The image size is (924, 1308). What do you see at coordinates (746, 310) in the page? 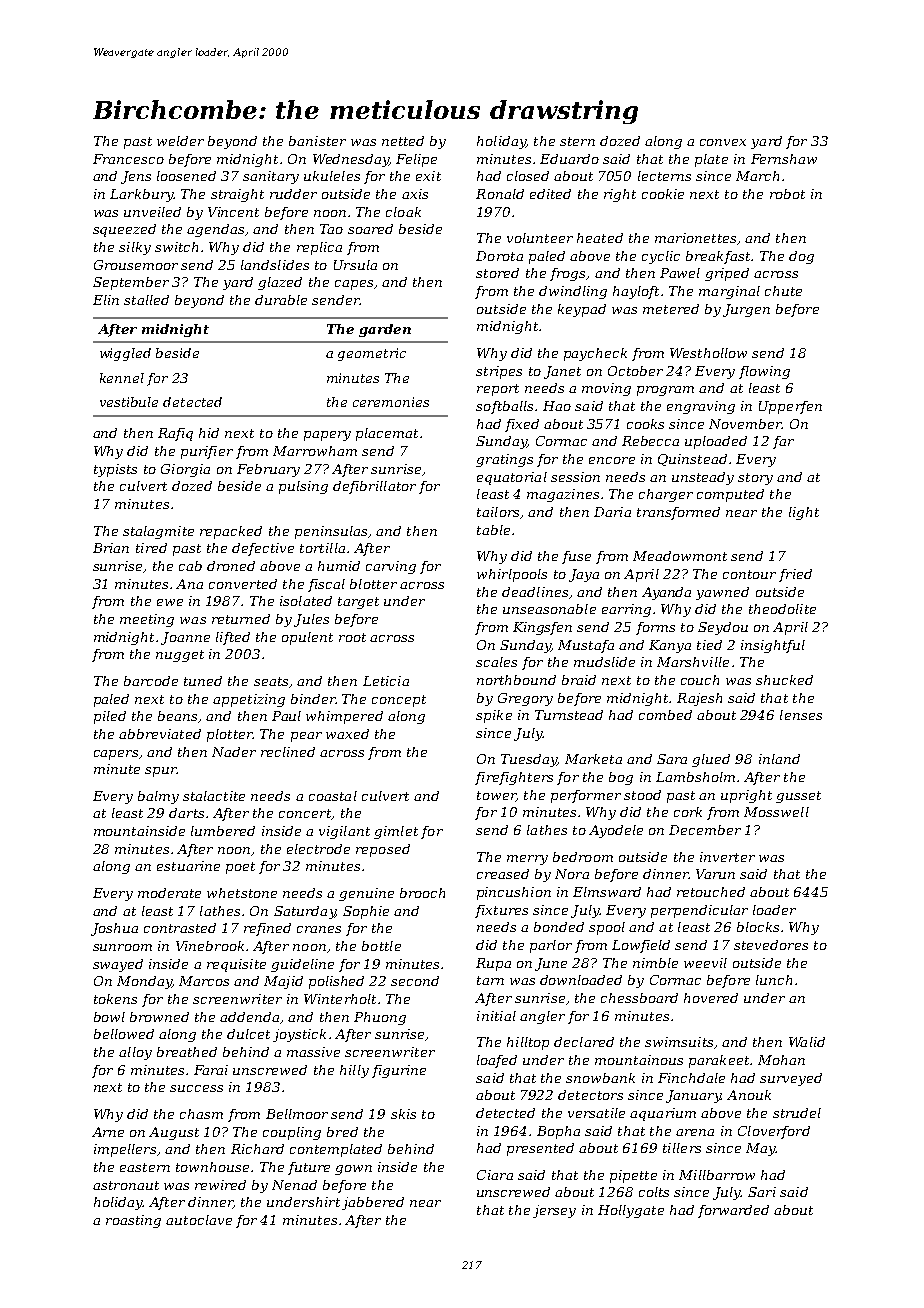
I see `Jurgen` at bounding box center [746, 310].
